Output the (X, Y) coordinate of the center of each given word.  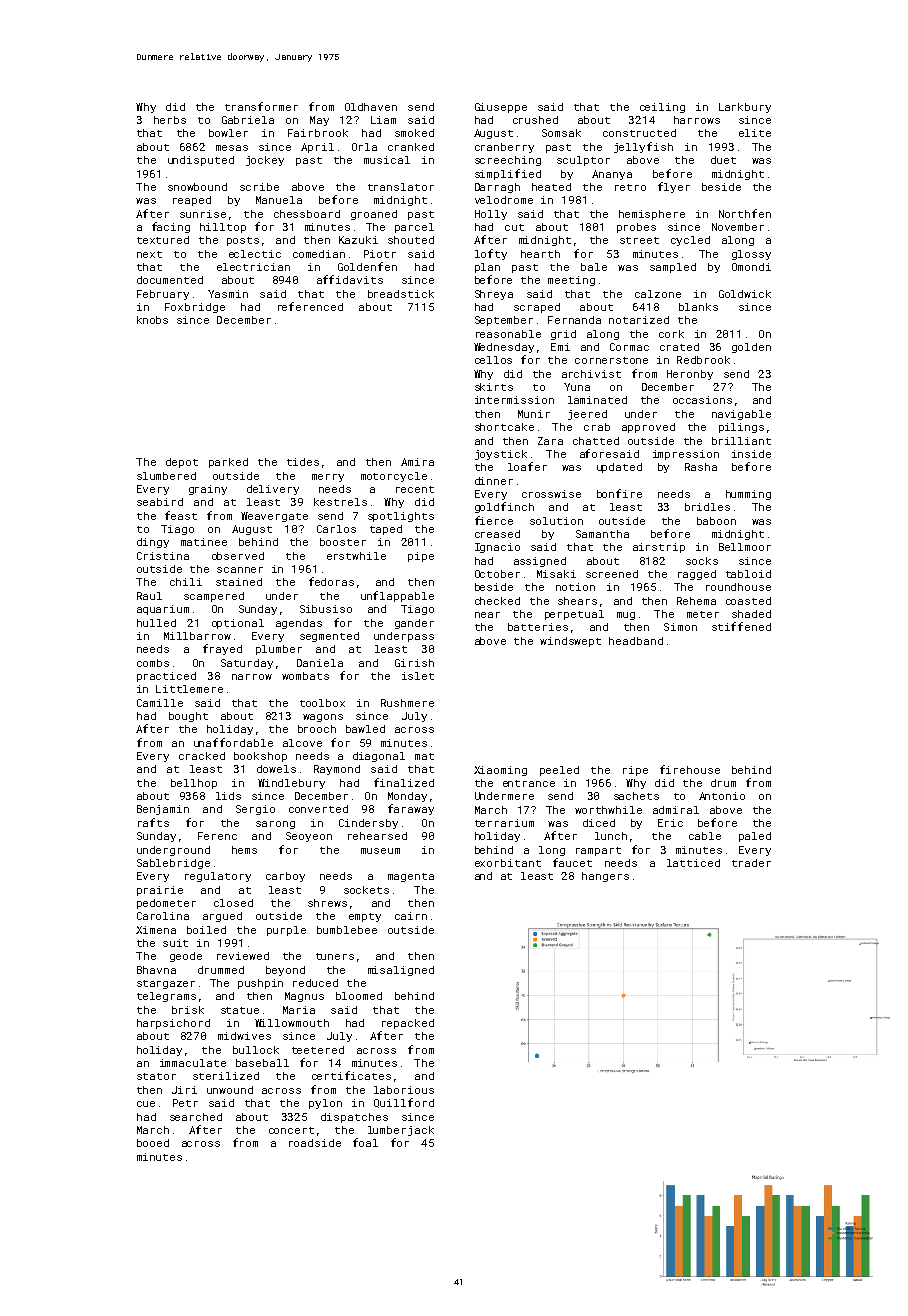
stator (156, 1076)
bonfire (619, 493)
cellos (493, 360)
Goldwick (745, 294)
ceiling (662, 108)
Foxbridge (195, 308)
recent (415, 489)
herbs (170, 120)
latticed (693, 863)
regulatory (218, 877)
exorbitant (508, 863)
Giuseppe (501, 108)
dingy (153, 543)
